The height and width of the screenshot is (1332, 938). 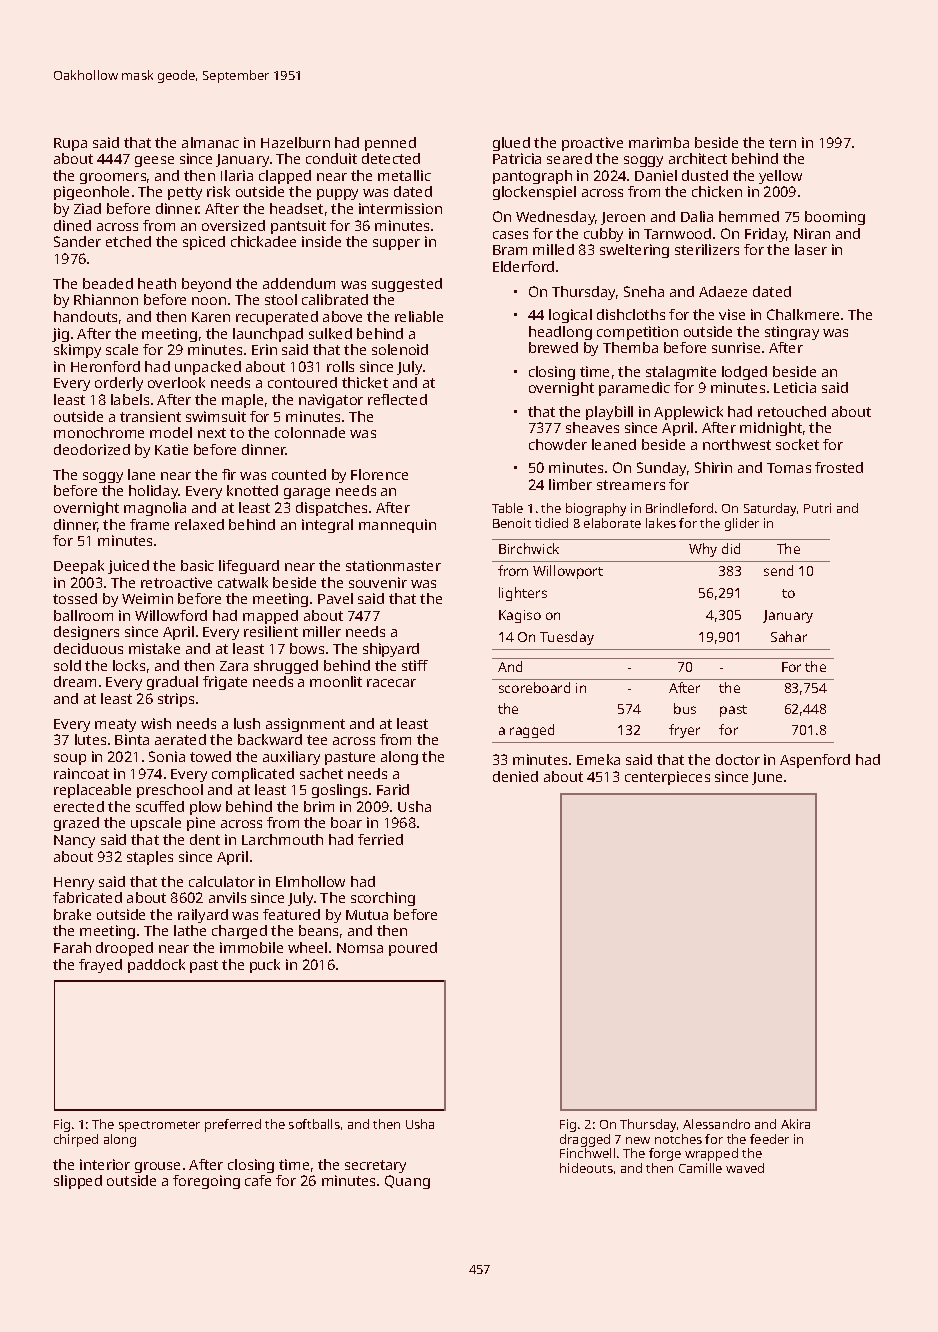 What do you see at coordinates (703, 550) in the screenshot?
I see `Why` at bounding box center [703, 550].
